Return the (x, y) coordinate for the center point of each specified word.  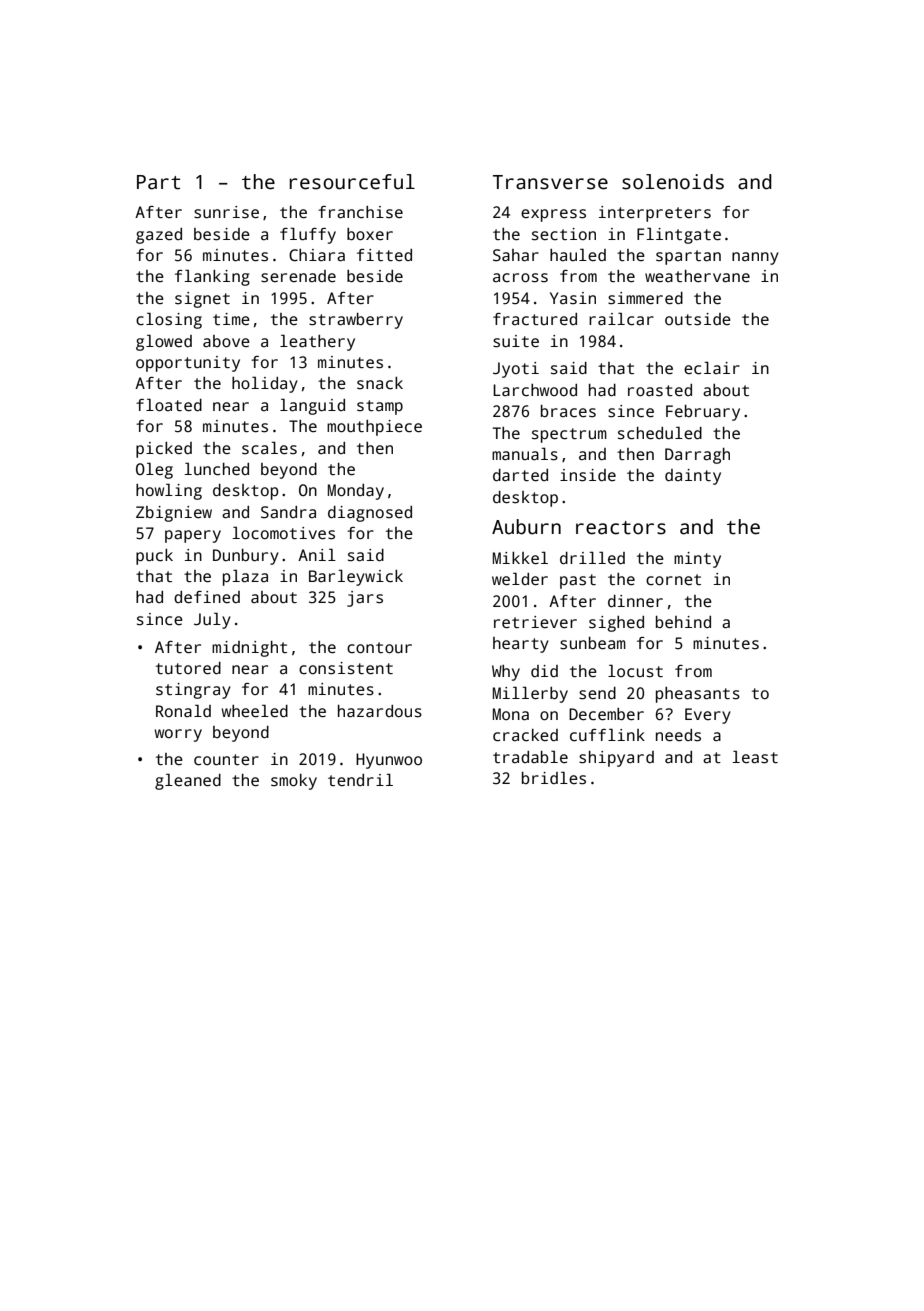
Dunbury (246, 557)
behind (683, 622)
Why (506, 673)
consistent (346, 668)
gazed (159, 236)
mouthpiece (374, 428)
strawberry (356, 321)
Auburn (526, 527)
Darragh (697, 456)
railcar (621, 319)
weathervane (697, 276)
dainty (693, 477)
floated (169, 405)
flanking (212, 277)
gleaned (188, 781)
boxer (370, 234)
